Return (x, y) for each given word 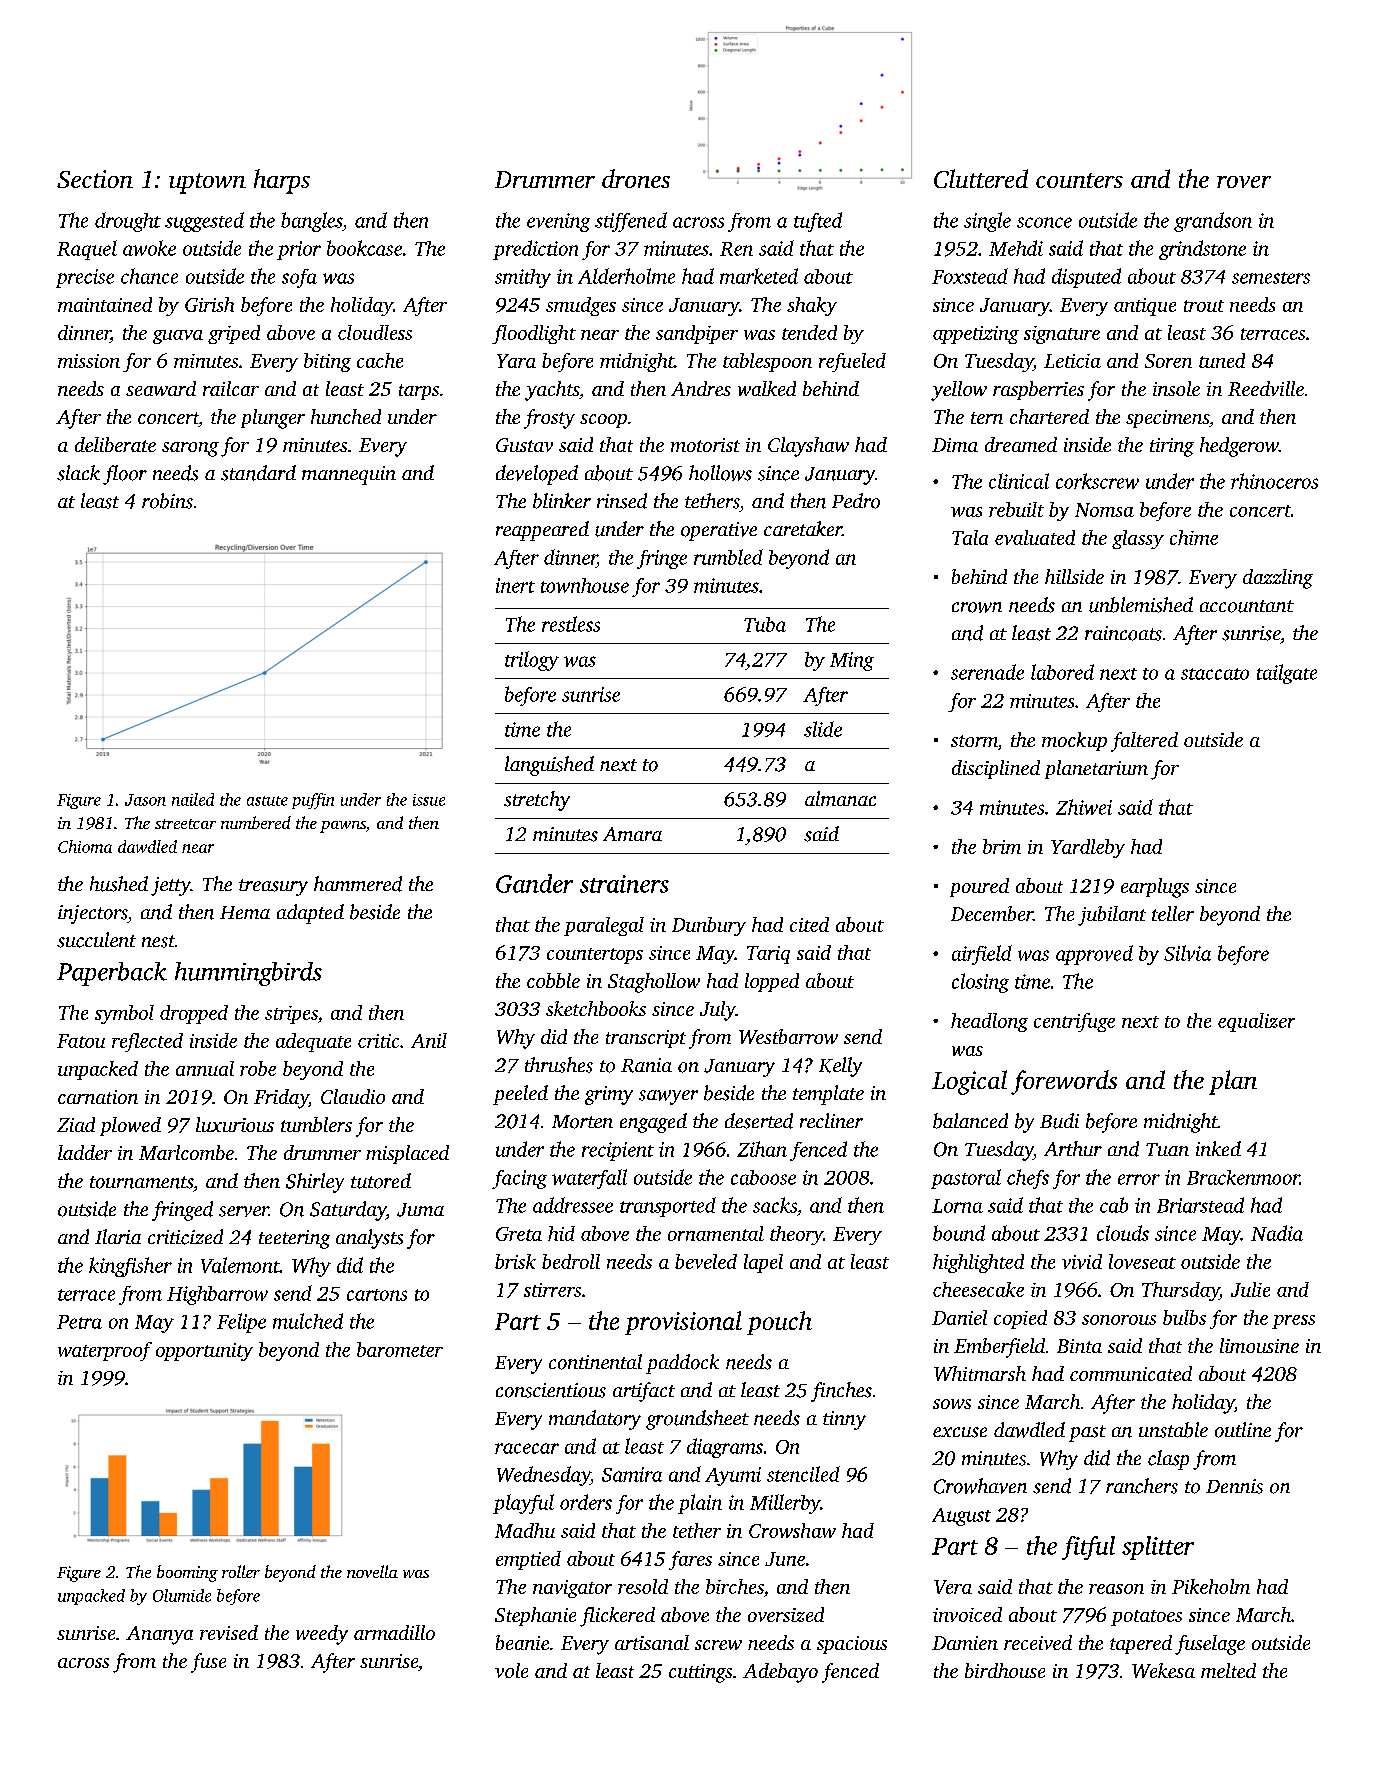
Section (95, 179)
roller (241, 1571)
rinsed (622, 501)
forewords (1064, 1082)
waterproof (105, 1351)
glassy (1138, 539)
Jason (145, 800)
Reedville (1266, 388)
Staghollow (654, 983)
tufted (818, 222)
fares (690, 1560)
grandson (1213, 222)
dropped (194, 1014)
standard (258, 473)
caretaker (803, 528)
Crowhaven (980, 1486)
